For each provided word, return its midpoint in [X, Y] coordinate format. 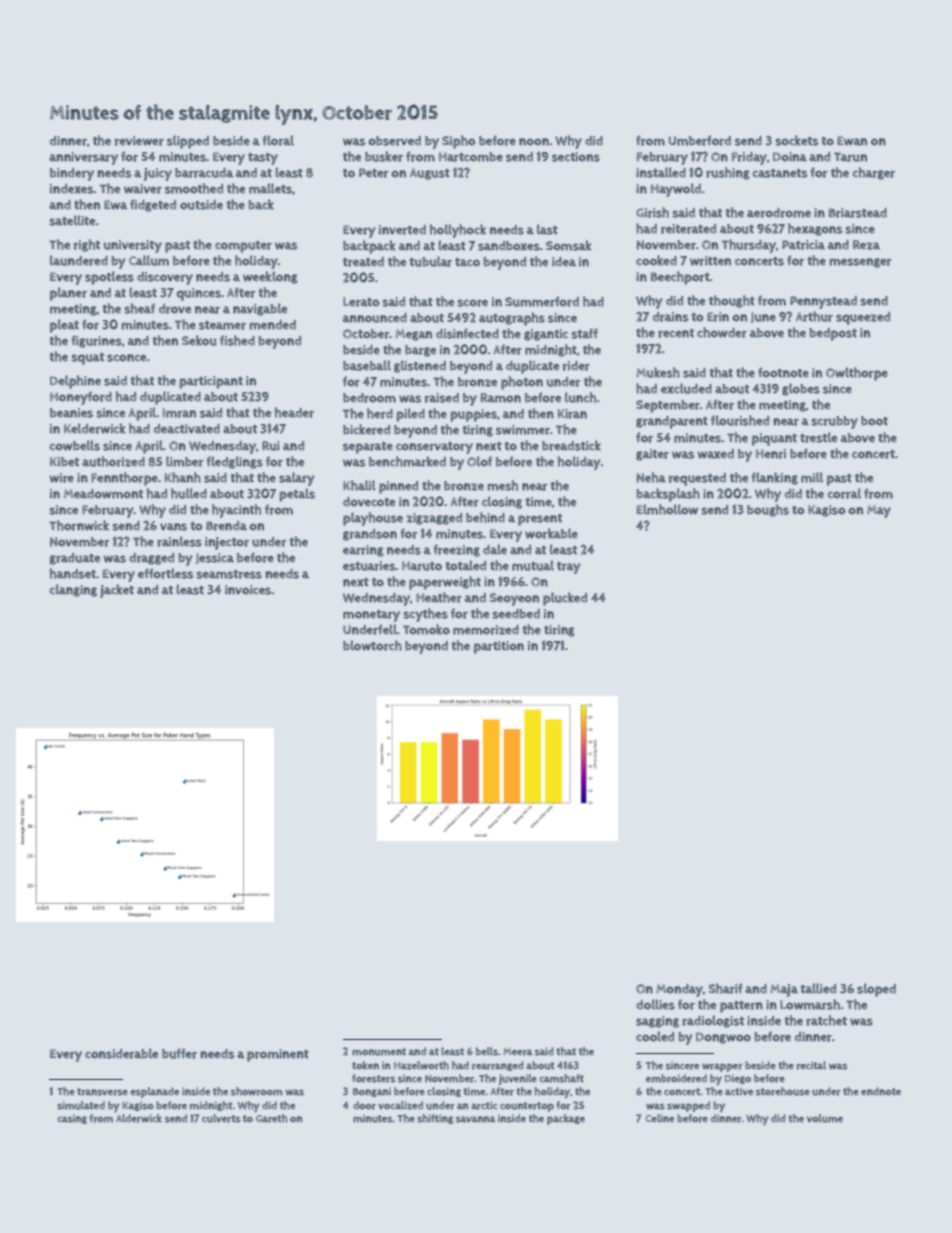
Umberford [700, 140]
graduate [75, 559]
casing [72, 1119]
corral [844, 493]
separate [368, 448]
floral [278, 140]
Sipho [458, 142]
